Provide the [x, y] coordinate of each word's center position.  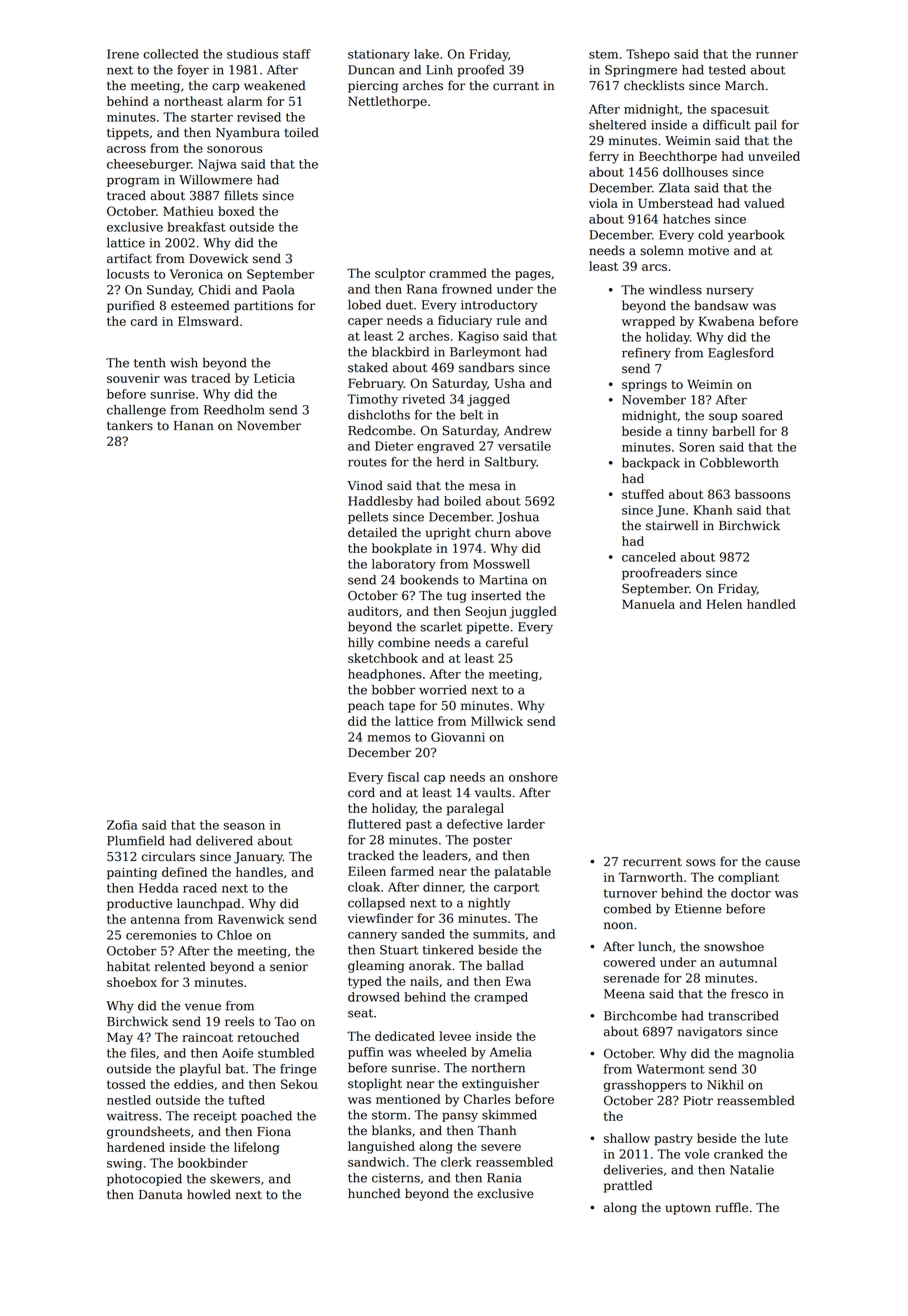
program [133, 182]
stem [603, 54]
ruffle [732, 1207]
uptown [688, 1209]
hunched [374, 1193]
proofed [480, 71]
